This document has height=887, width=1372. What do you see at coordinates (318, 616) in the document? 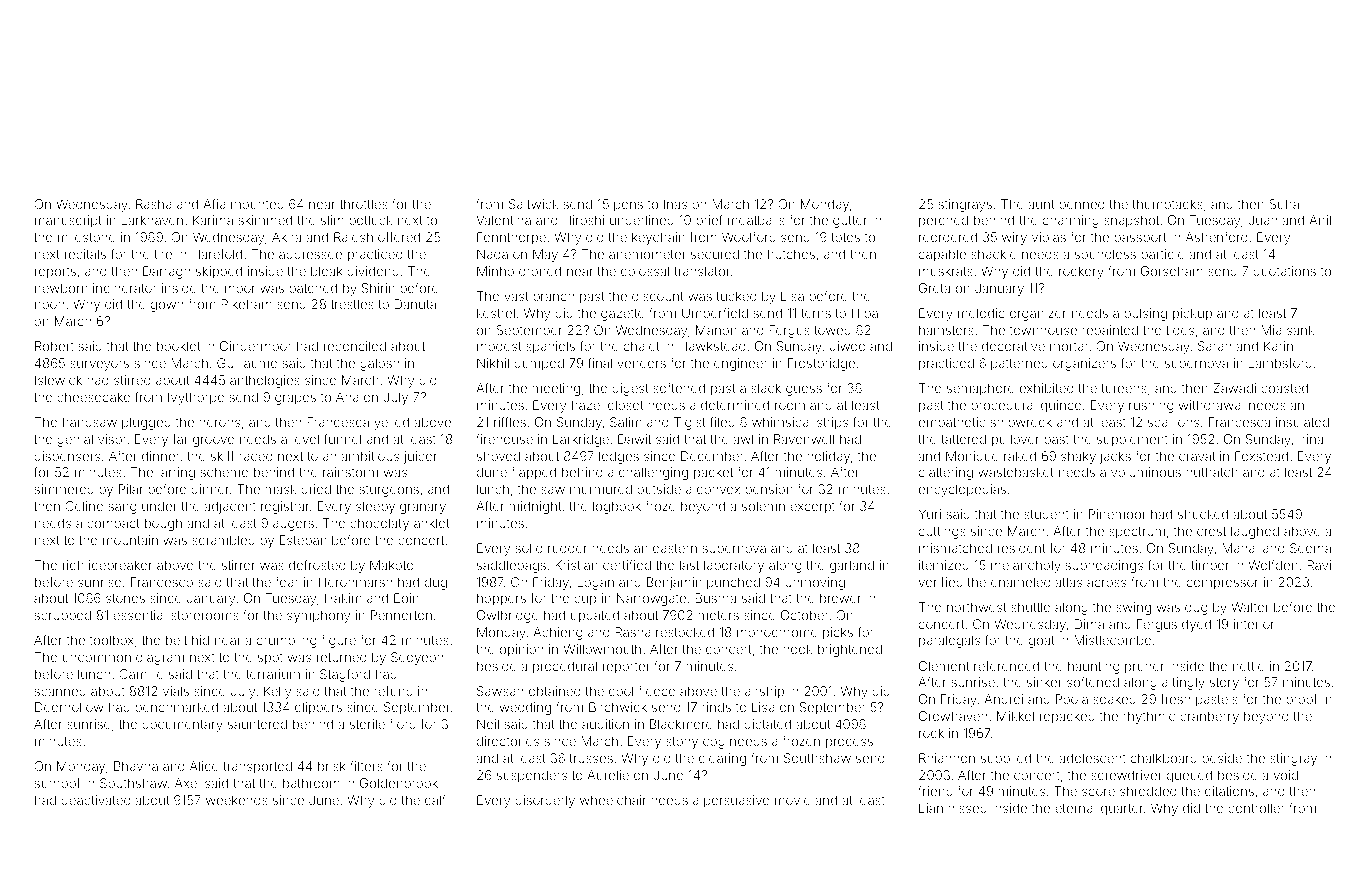
I see `symphony` at bounding box center [318, 616].
